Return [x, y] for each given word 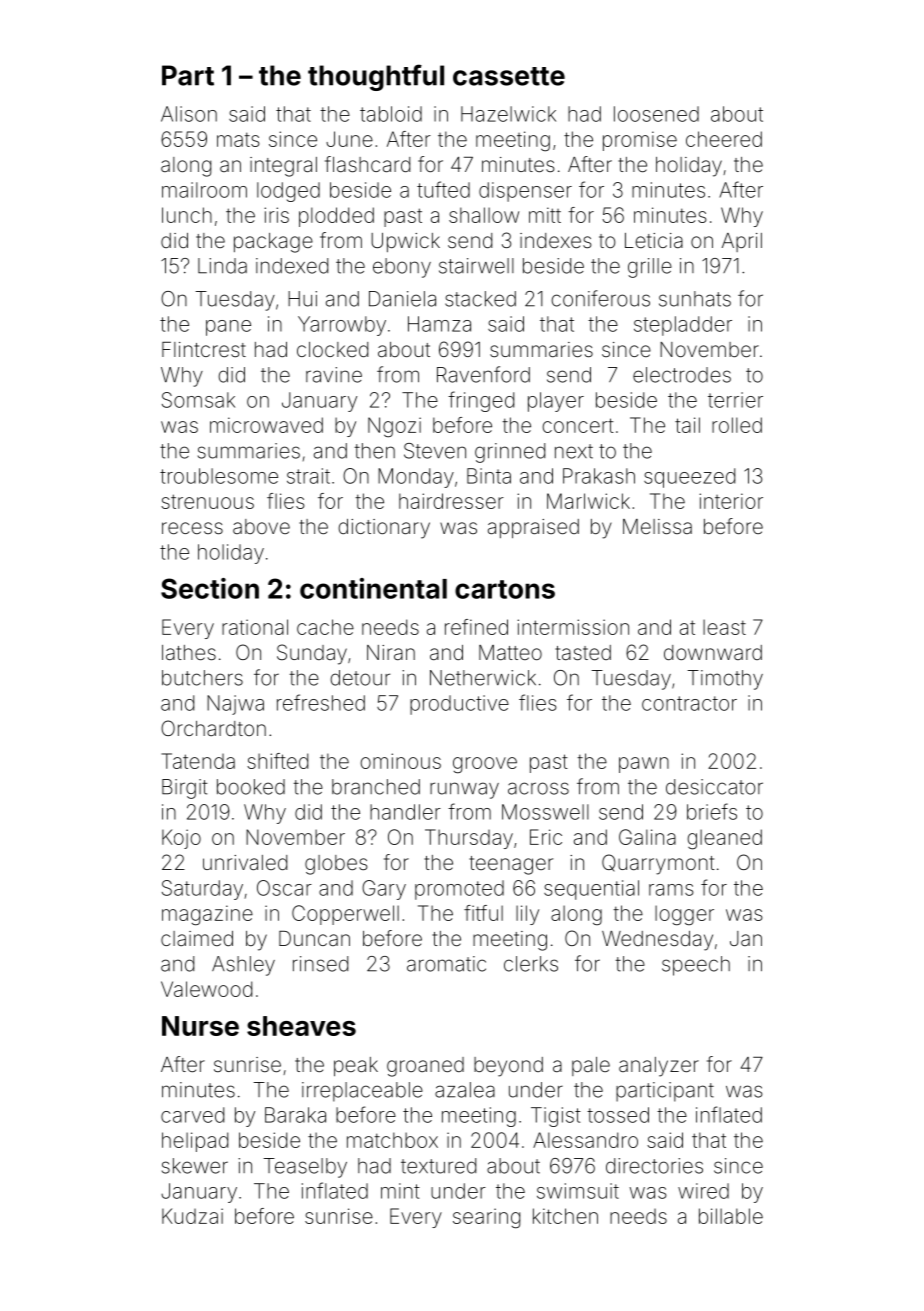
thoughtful [376, 77]
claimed [197, 938]
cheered [724, 139]
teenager [511, 865]
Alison [189, 114]
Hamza [439, 324]
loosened [656, 114]
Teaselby [305, 1168]
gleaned [725, 839]
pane [228, 328]
